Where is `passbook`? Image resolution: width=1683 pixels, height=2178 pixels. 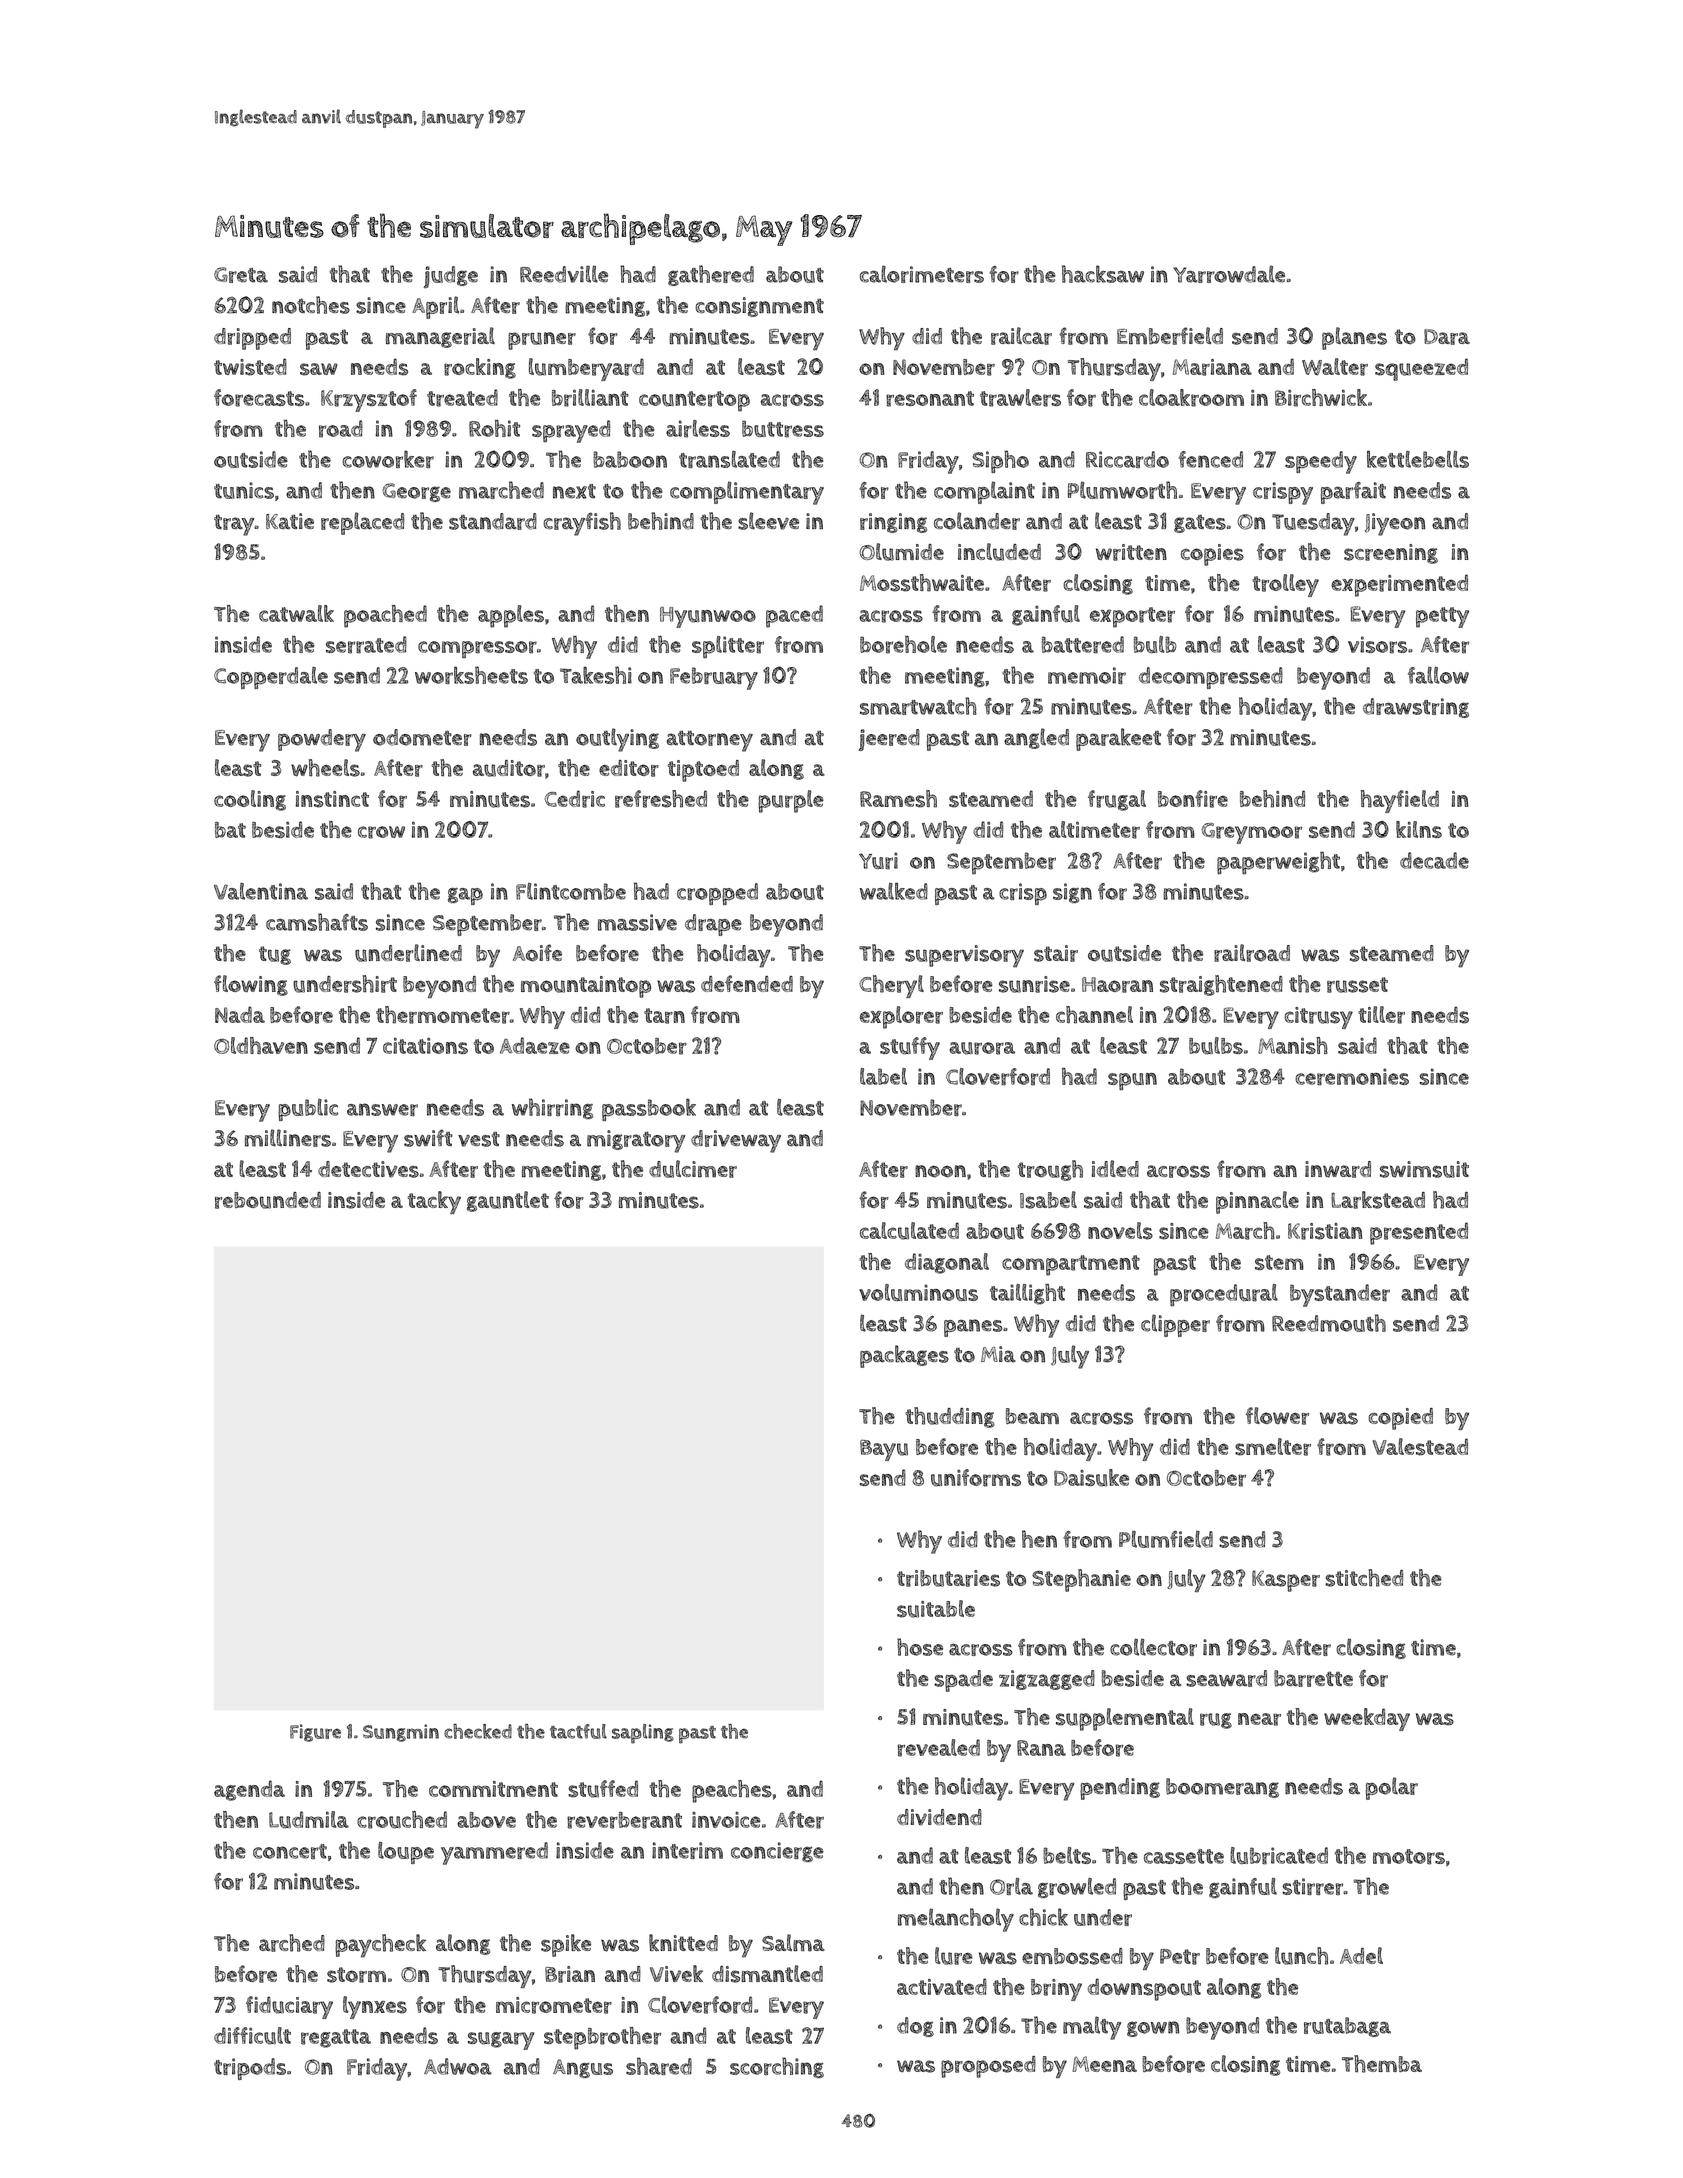
passbook is located at coordinates (649, 1109).
